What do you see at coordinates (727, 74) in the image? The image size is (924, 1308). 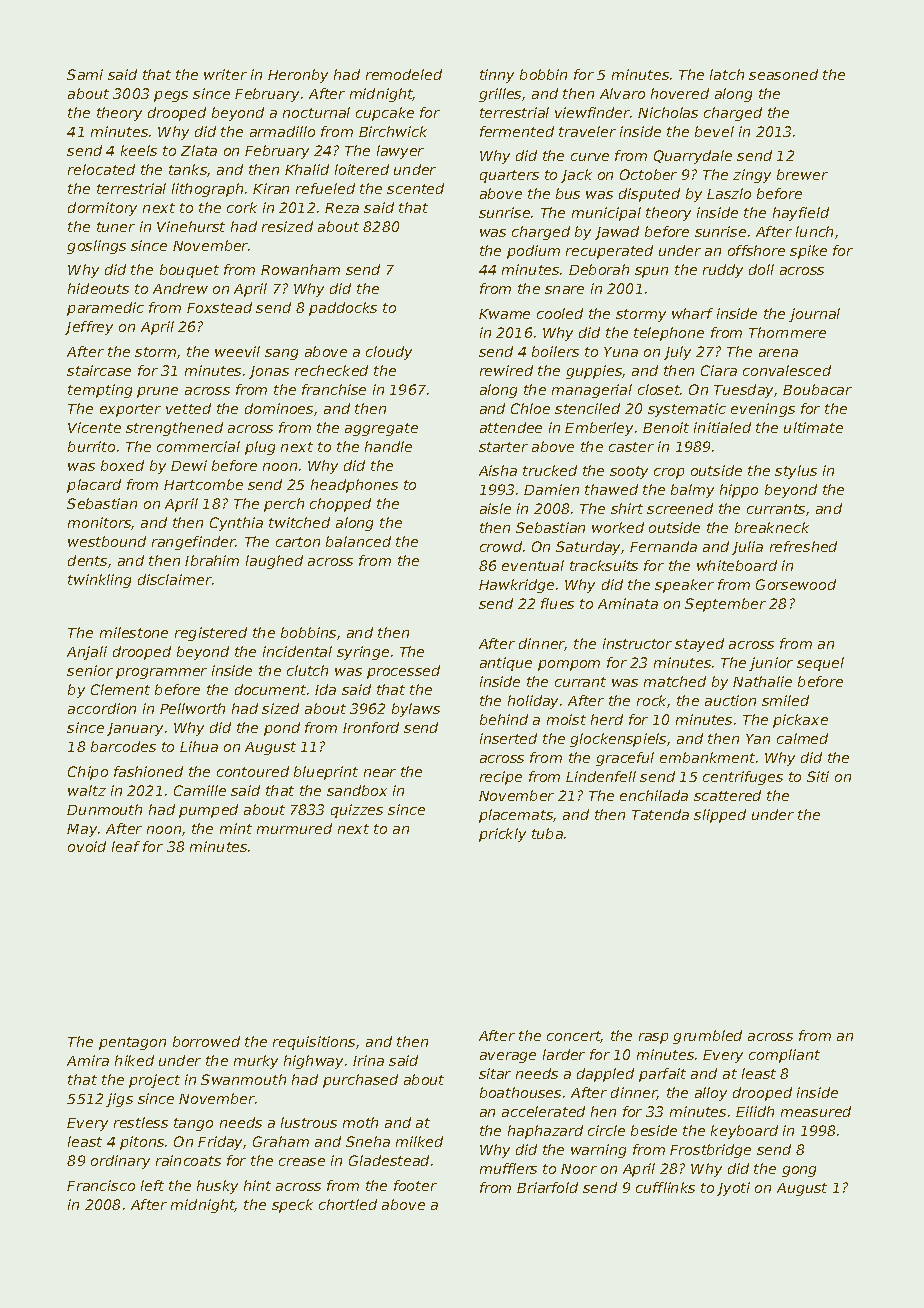 I see `latch` at bounding box center [727, 74].
